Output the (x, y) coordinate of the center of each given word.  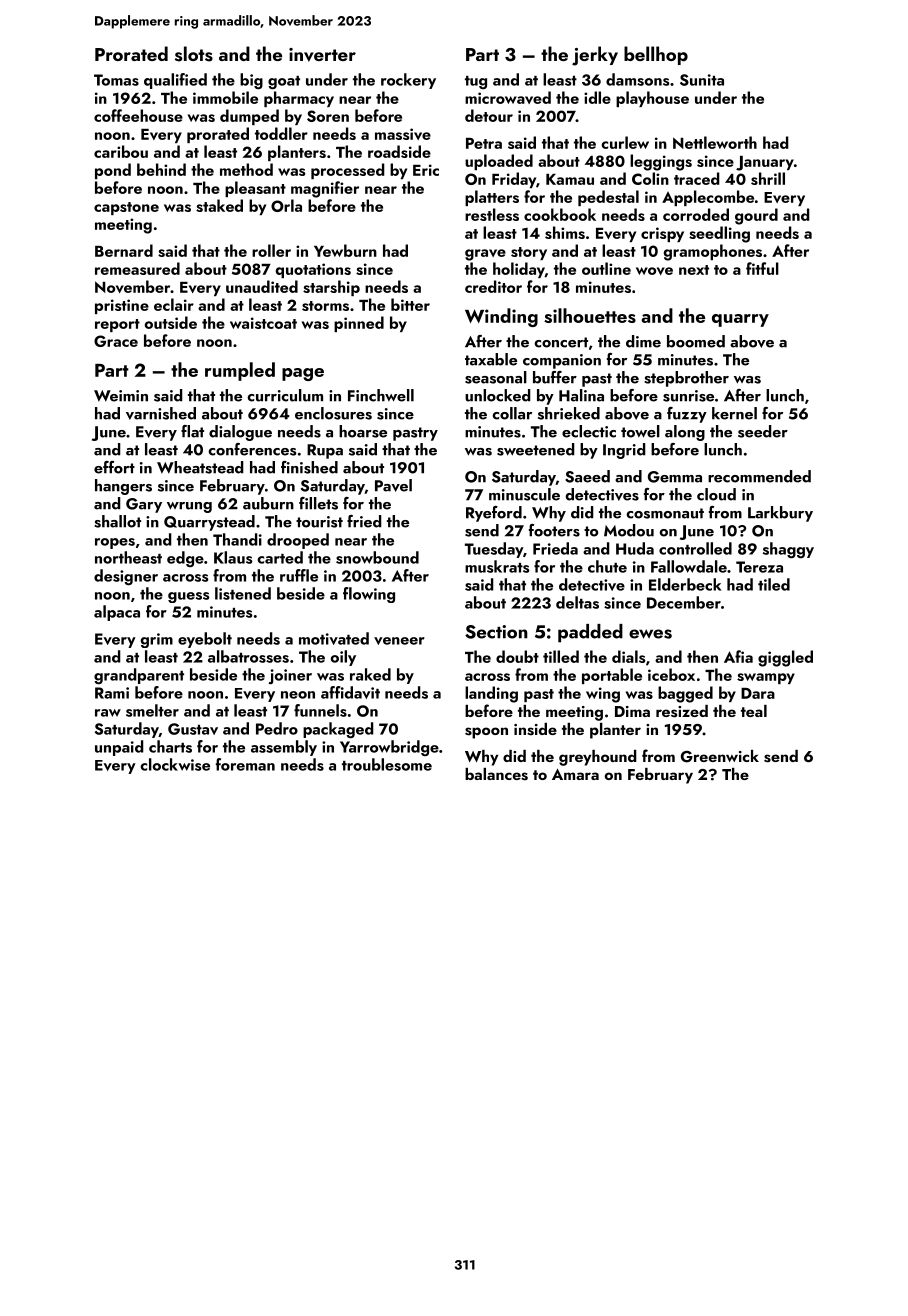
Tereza (759, 567)
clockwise (175, 764)
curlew (625, 142)
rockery (408, 81)
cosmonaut (665, 513)
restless (492, 214)
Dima (632, 711)
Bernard (124, 250)
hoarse (363, 431)
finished (309, 467)
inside (535, 729)
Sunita (702, 80)
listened (243, 593)
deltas (577, 602)
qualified (175, 81)
